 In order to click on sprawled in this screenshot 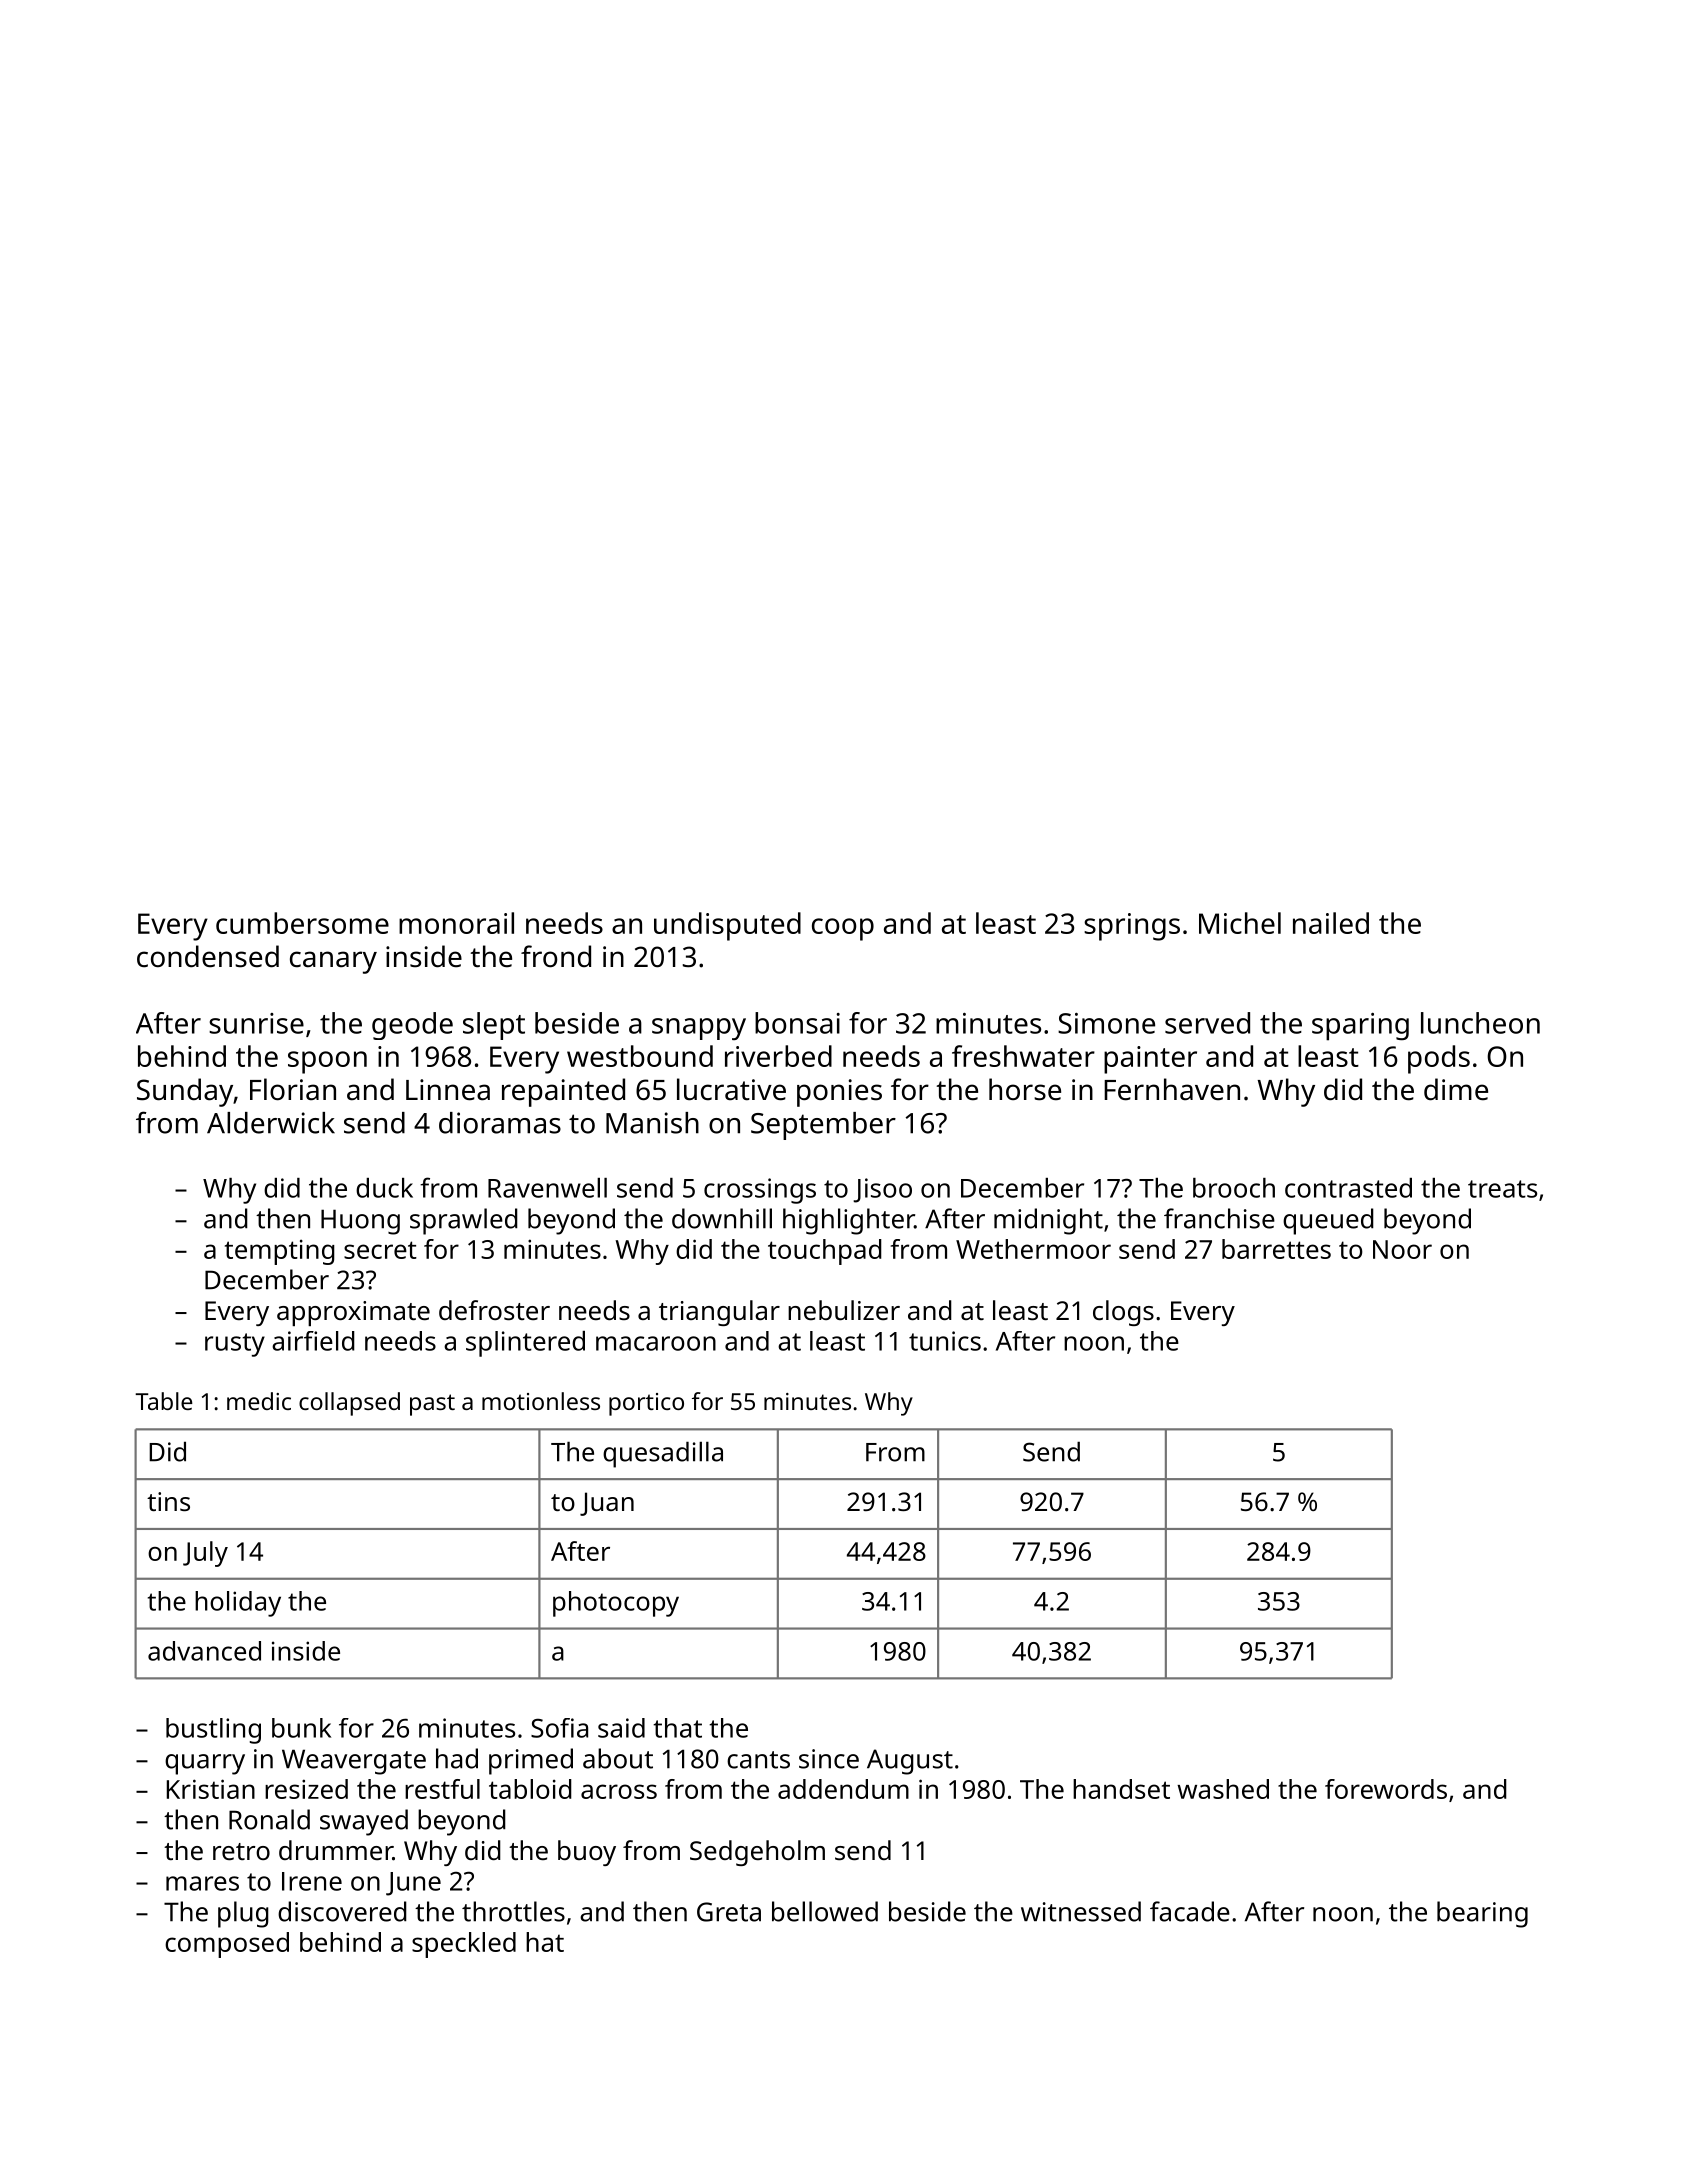, I will do `click(464, 1221)`.
